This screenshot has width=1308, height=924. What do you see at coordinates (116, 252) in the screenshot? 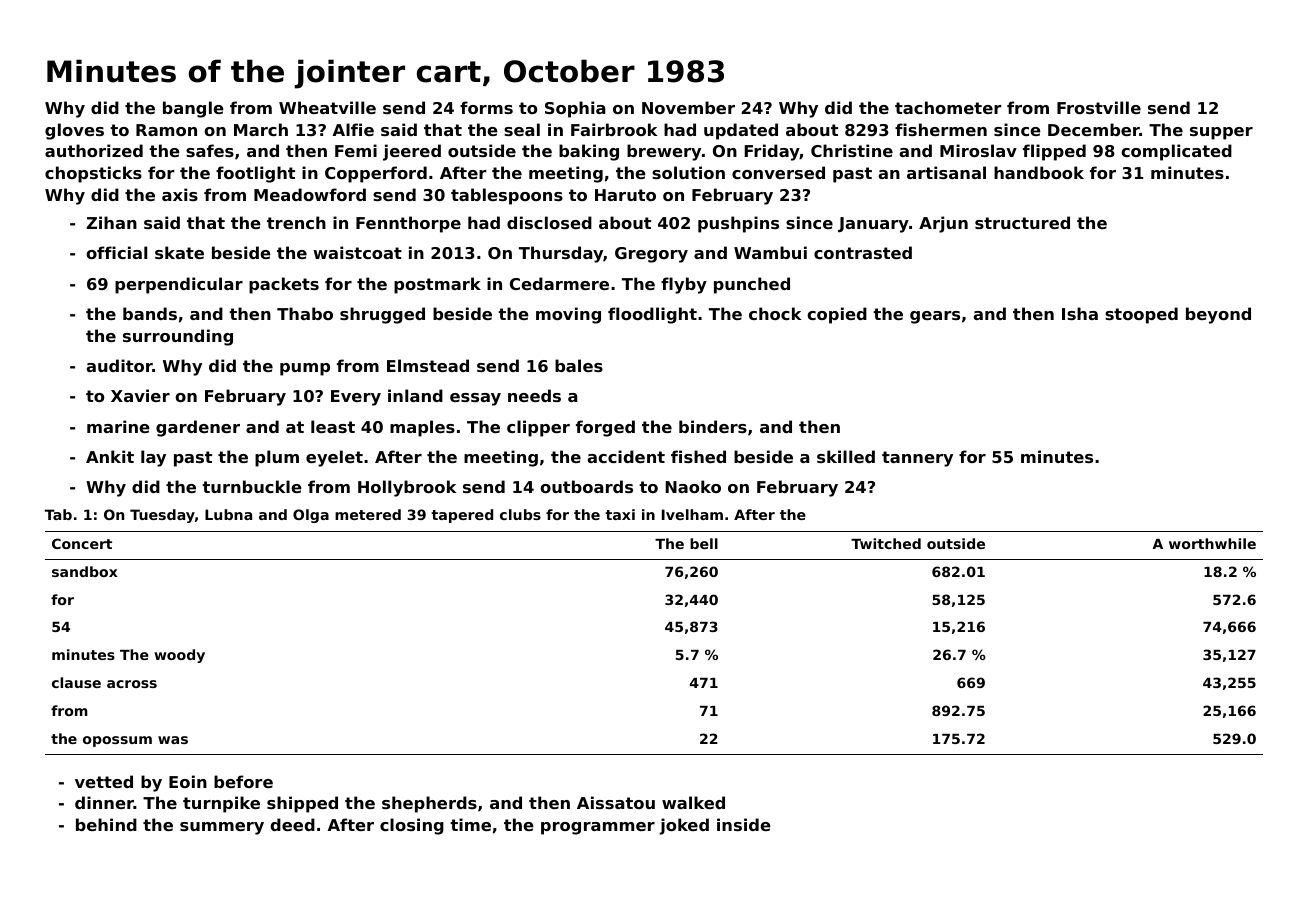
I see `official` at bounding box center [116, 252].
